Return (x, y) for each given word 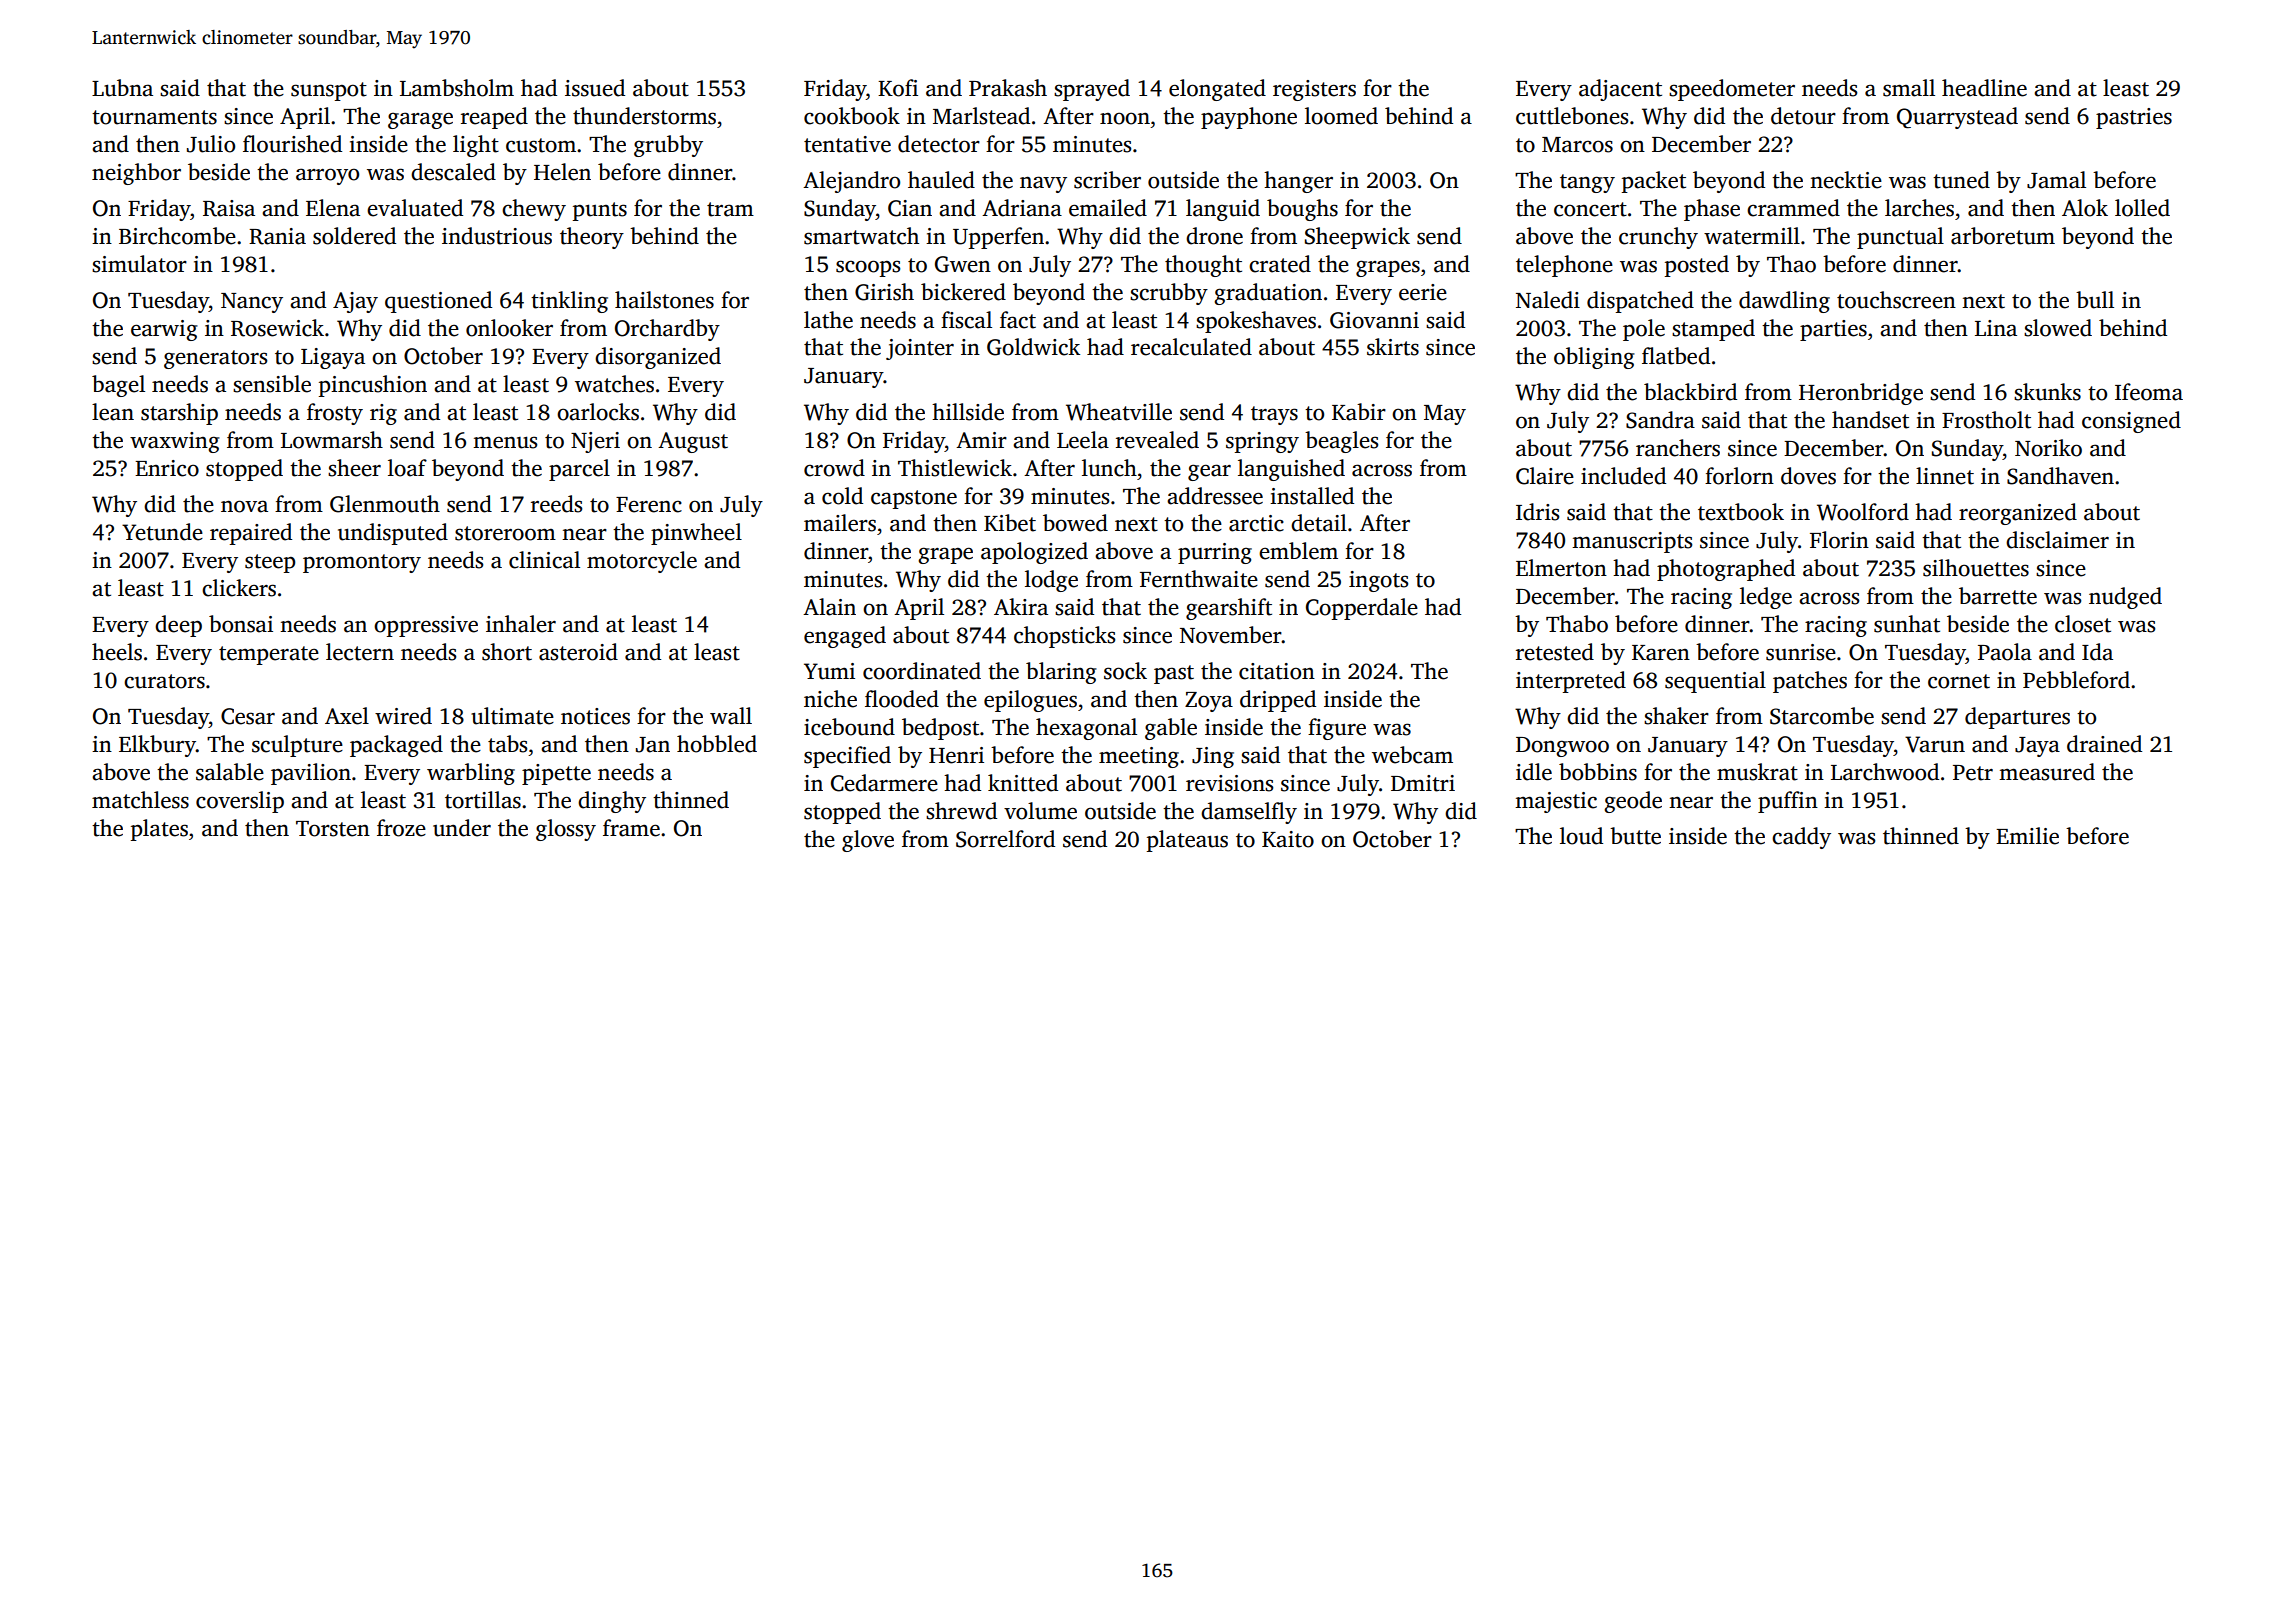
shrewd (961, 811)
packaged (396, 746)
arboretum (2003, 236)
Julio (211, 144)
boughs (1302, 210)
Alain (829, 607)
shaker (1676, 716)
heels (117, 652)
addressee (1215, 496)
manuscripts (1632, 542)
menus (505, 442)
